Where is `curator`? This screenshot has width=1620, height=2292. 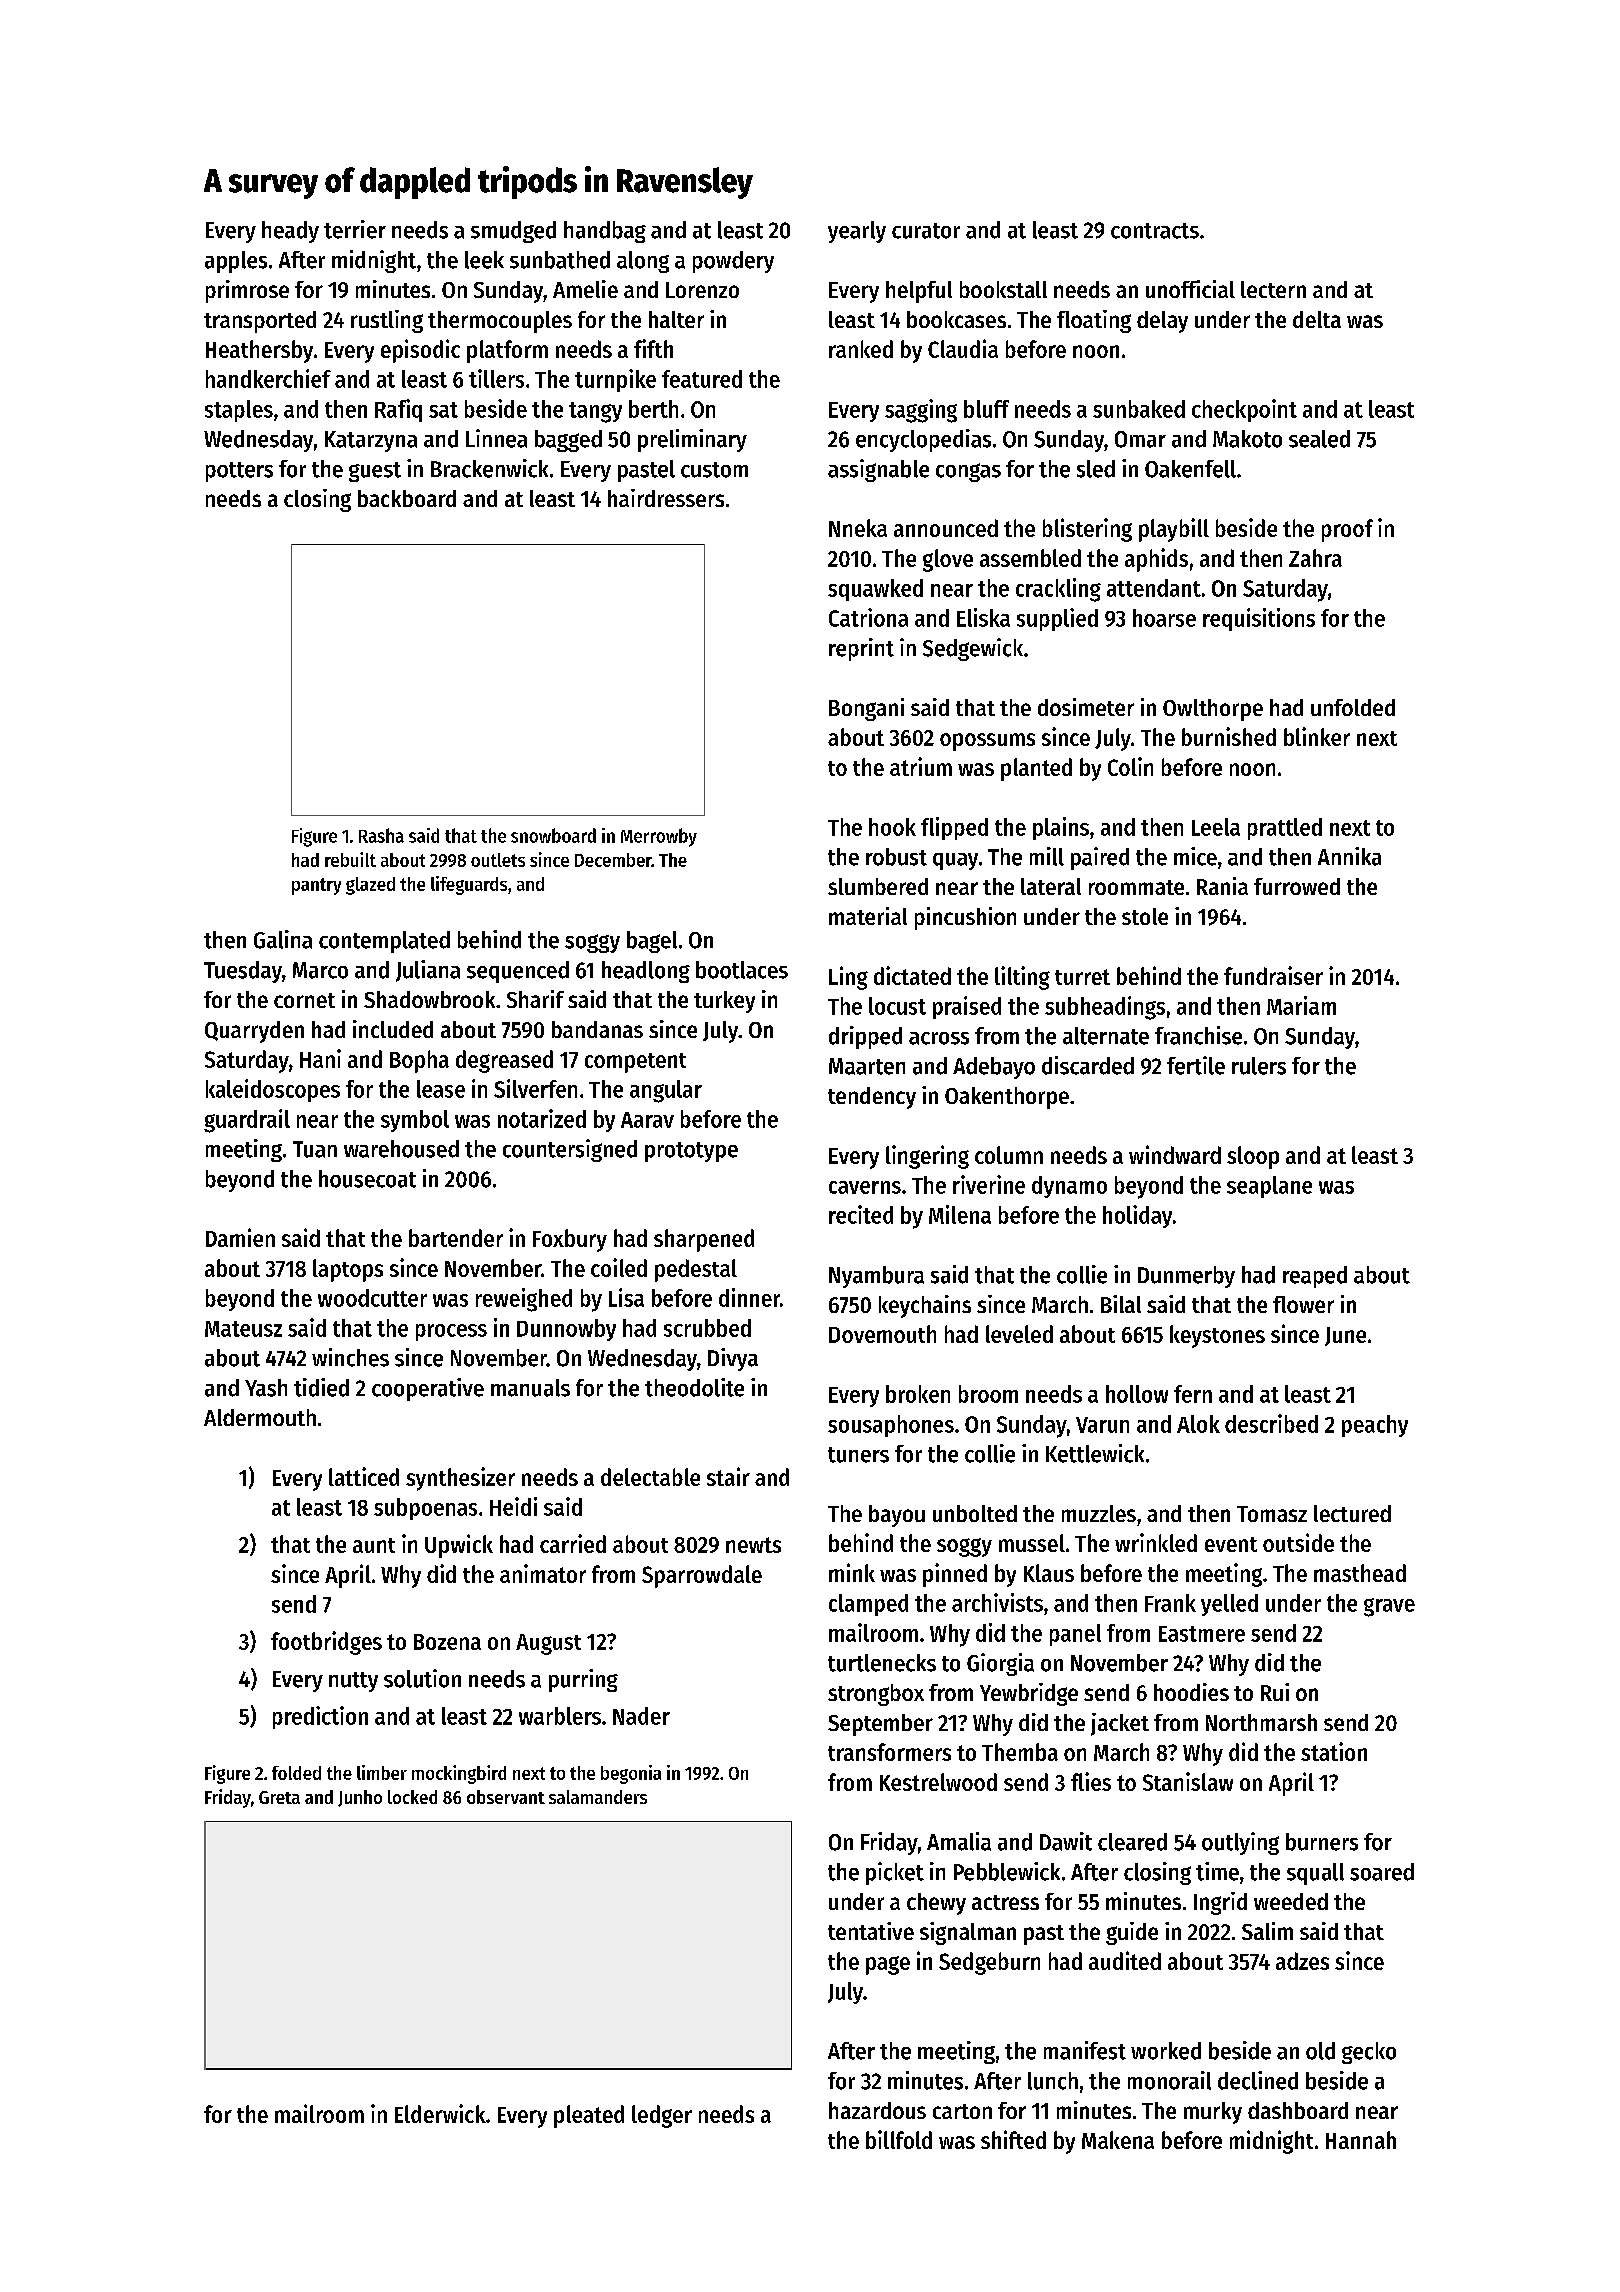
curator is located at coordinates (926, 231).
